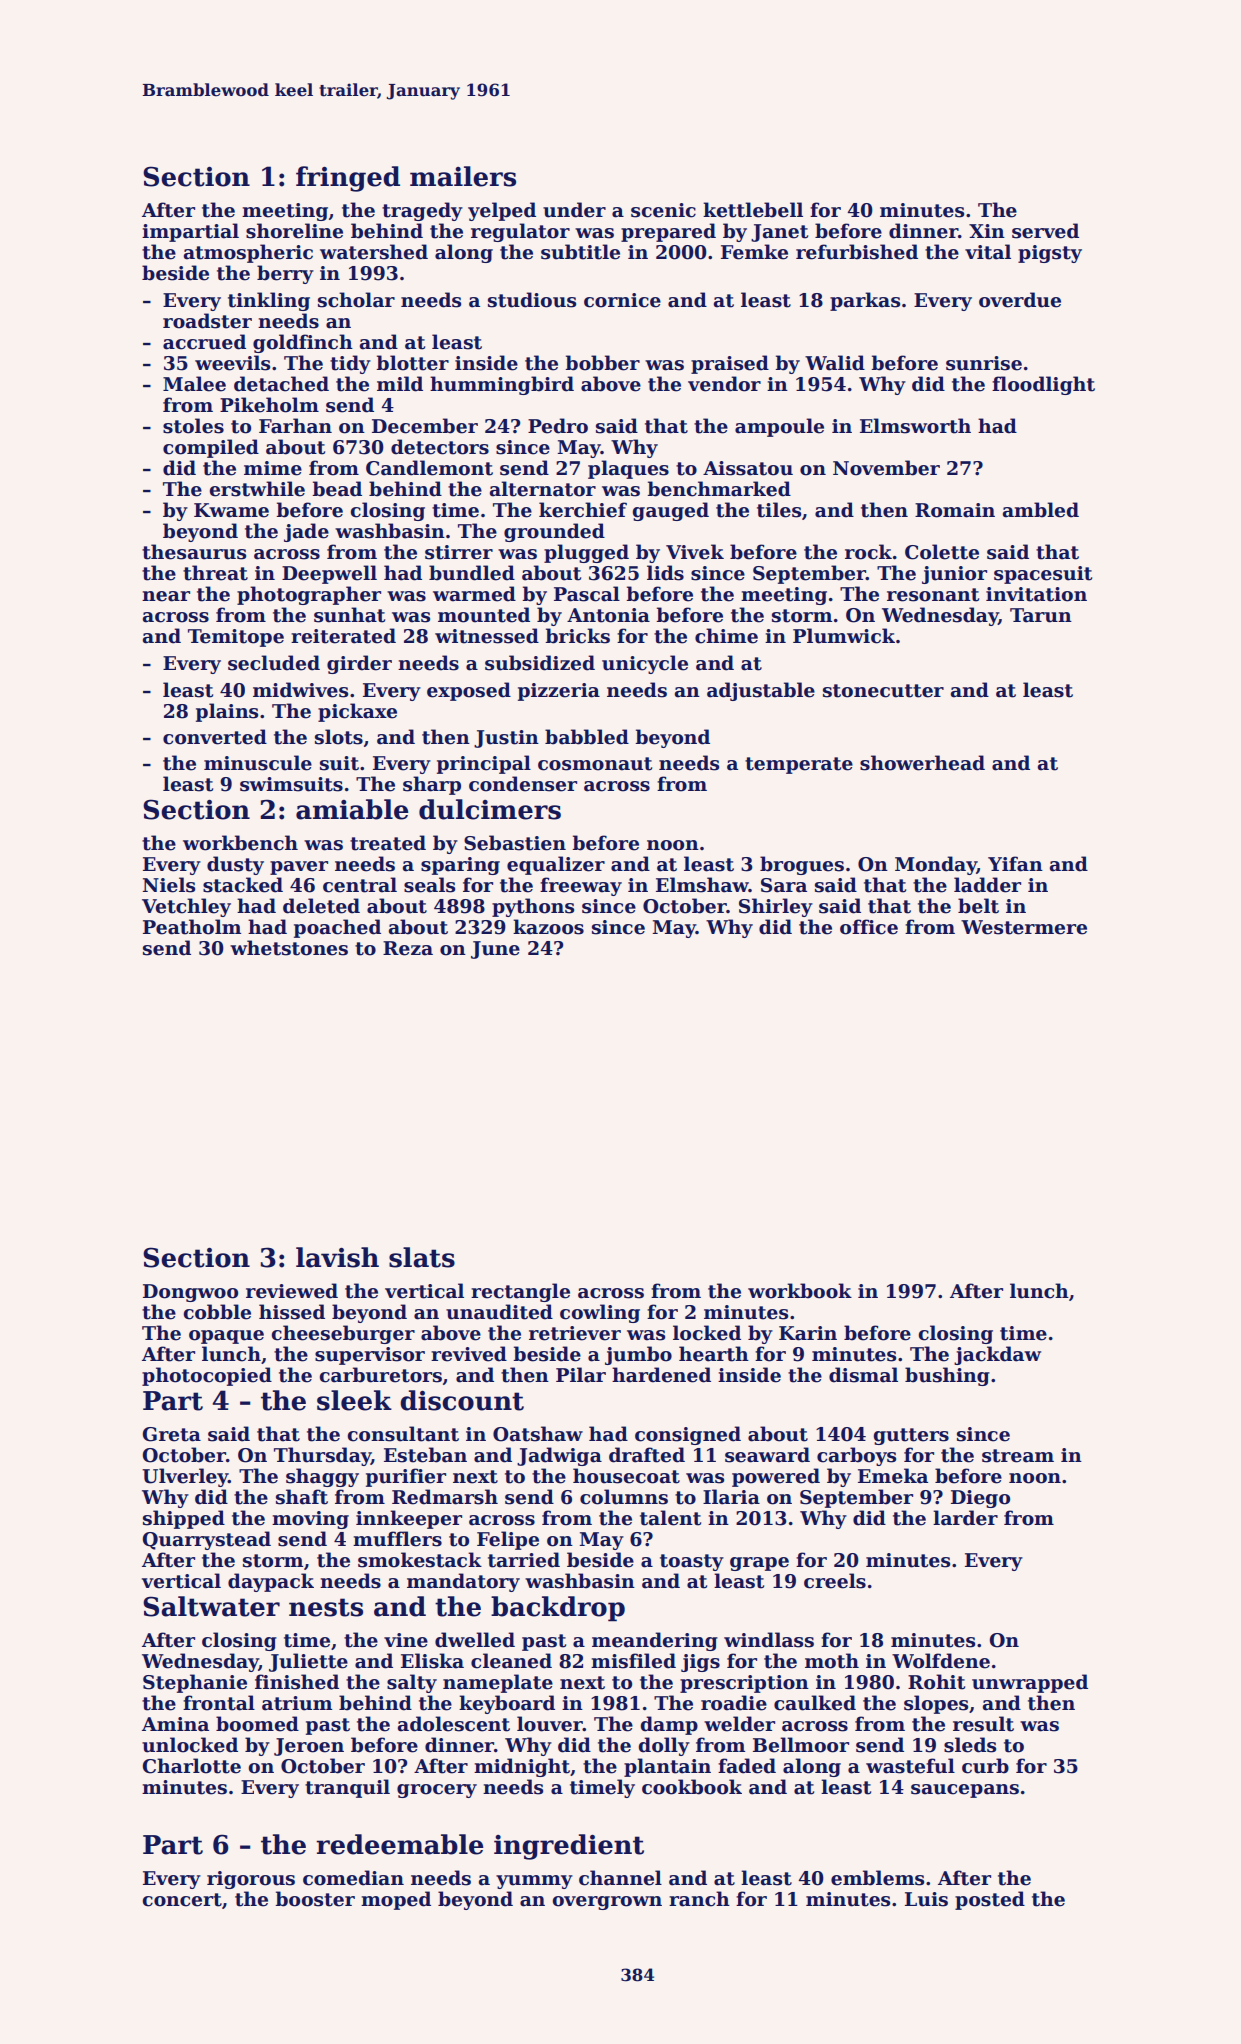 Image resolution: width=1241 pixels, height=2044 pixels. What do you see at coordinates (495, 950) in the screenshot?
I see `June` at bounding box center [495, 950].
